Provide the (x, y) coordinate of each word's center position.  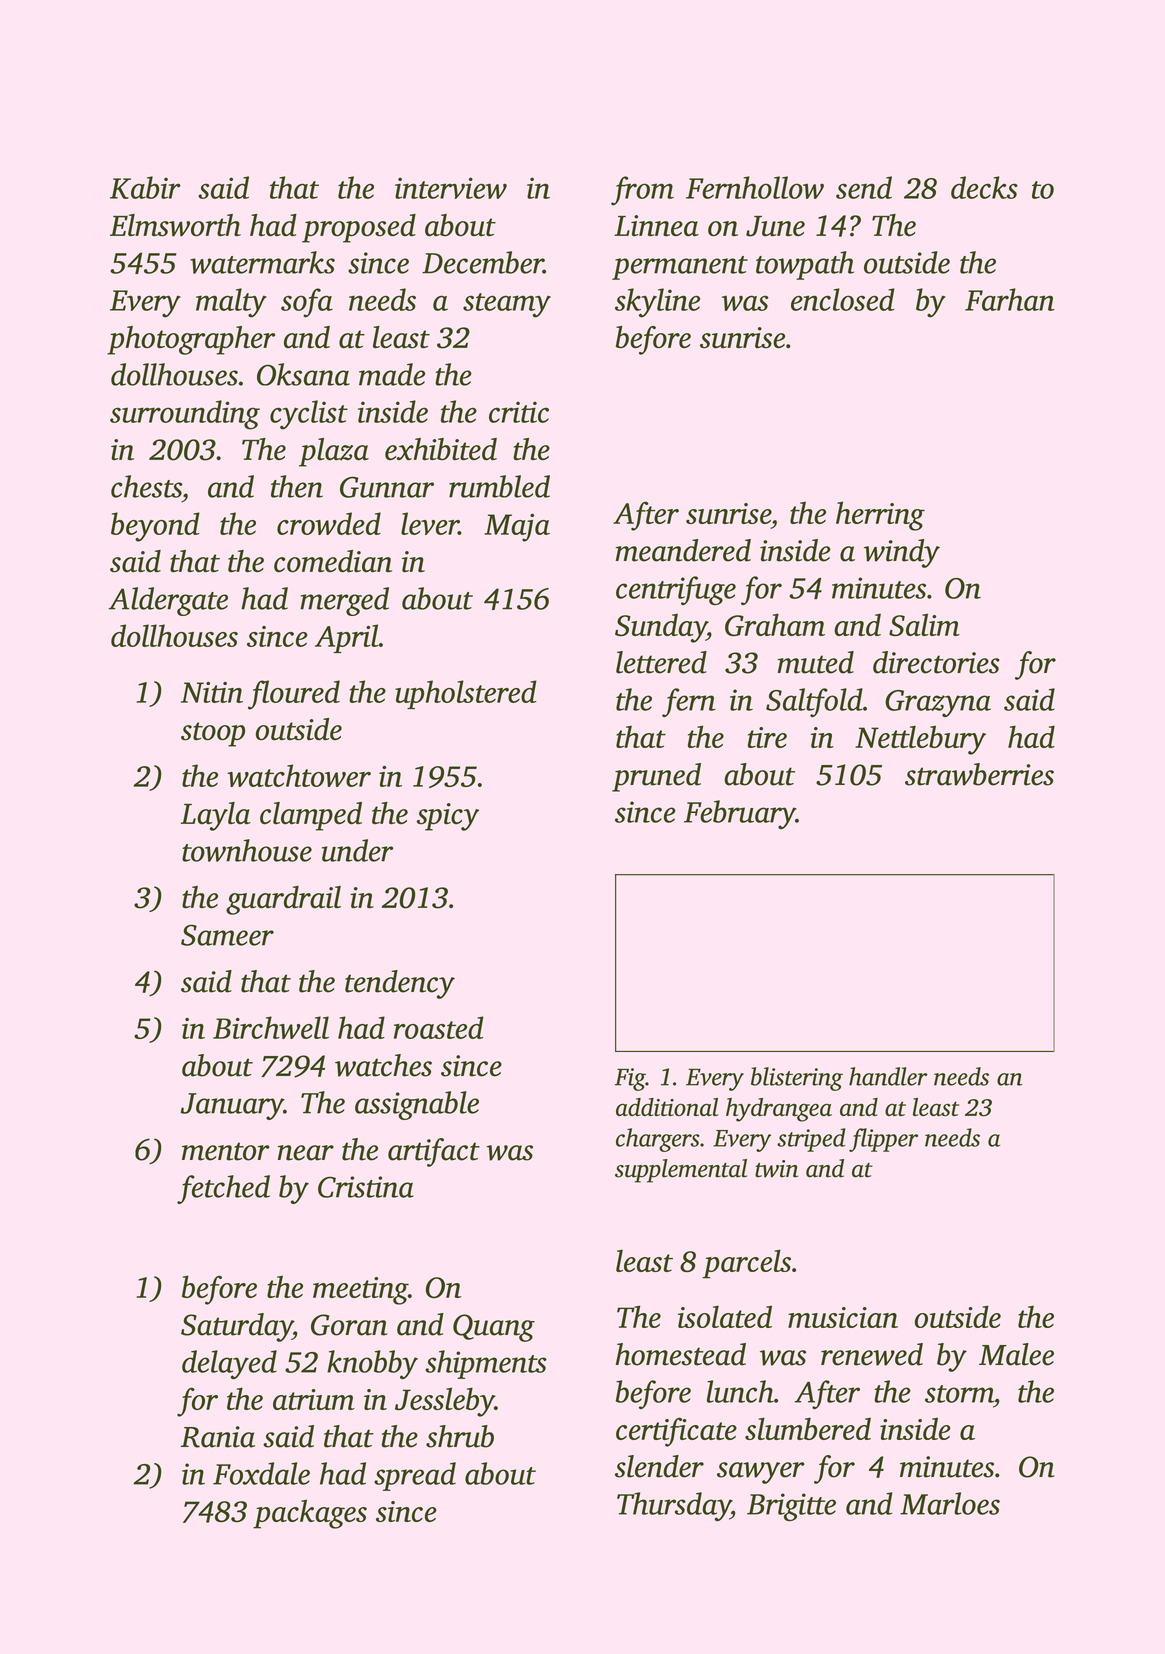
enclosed (843, 299)
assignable (417, 1105)
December (482, 262)
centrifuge (676, 590)
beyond (155, 527)
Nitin (212, 692)
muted (815, 662)
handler (888, 1076)
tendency (400, 984)
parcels (746, 1264)
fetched (223, 1189)
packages (310, 1514)
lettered (661, 662)
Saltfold (814, 702)
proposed (359, 228)
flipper (883, 1140)
